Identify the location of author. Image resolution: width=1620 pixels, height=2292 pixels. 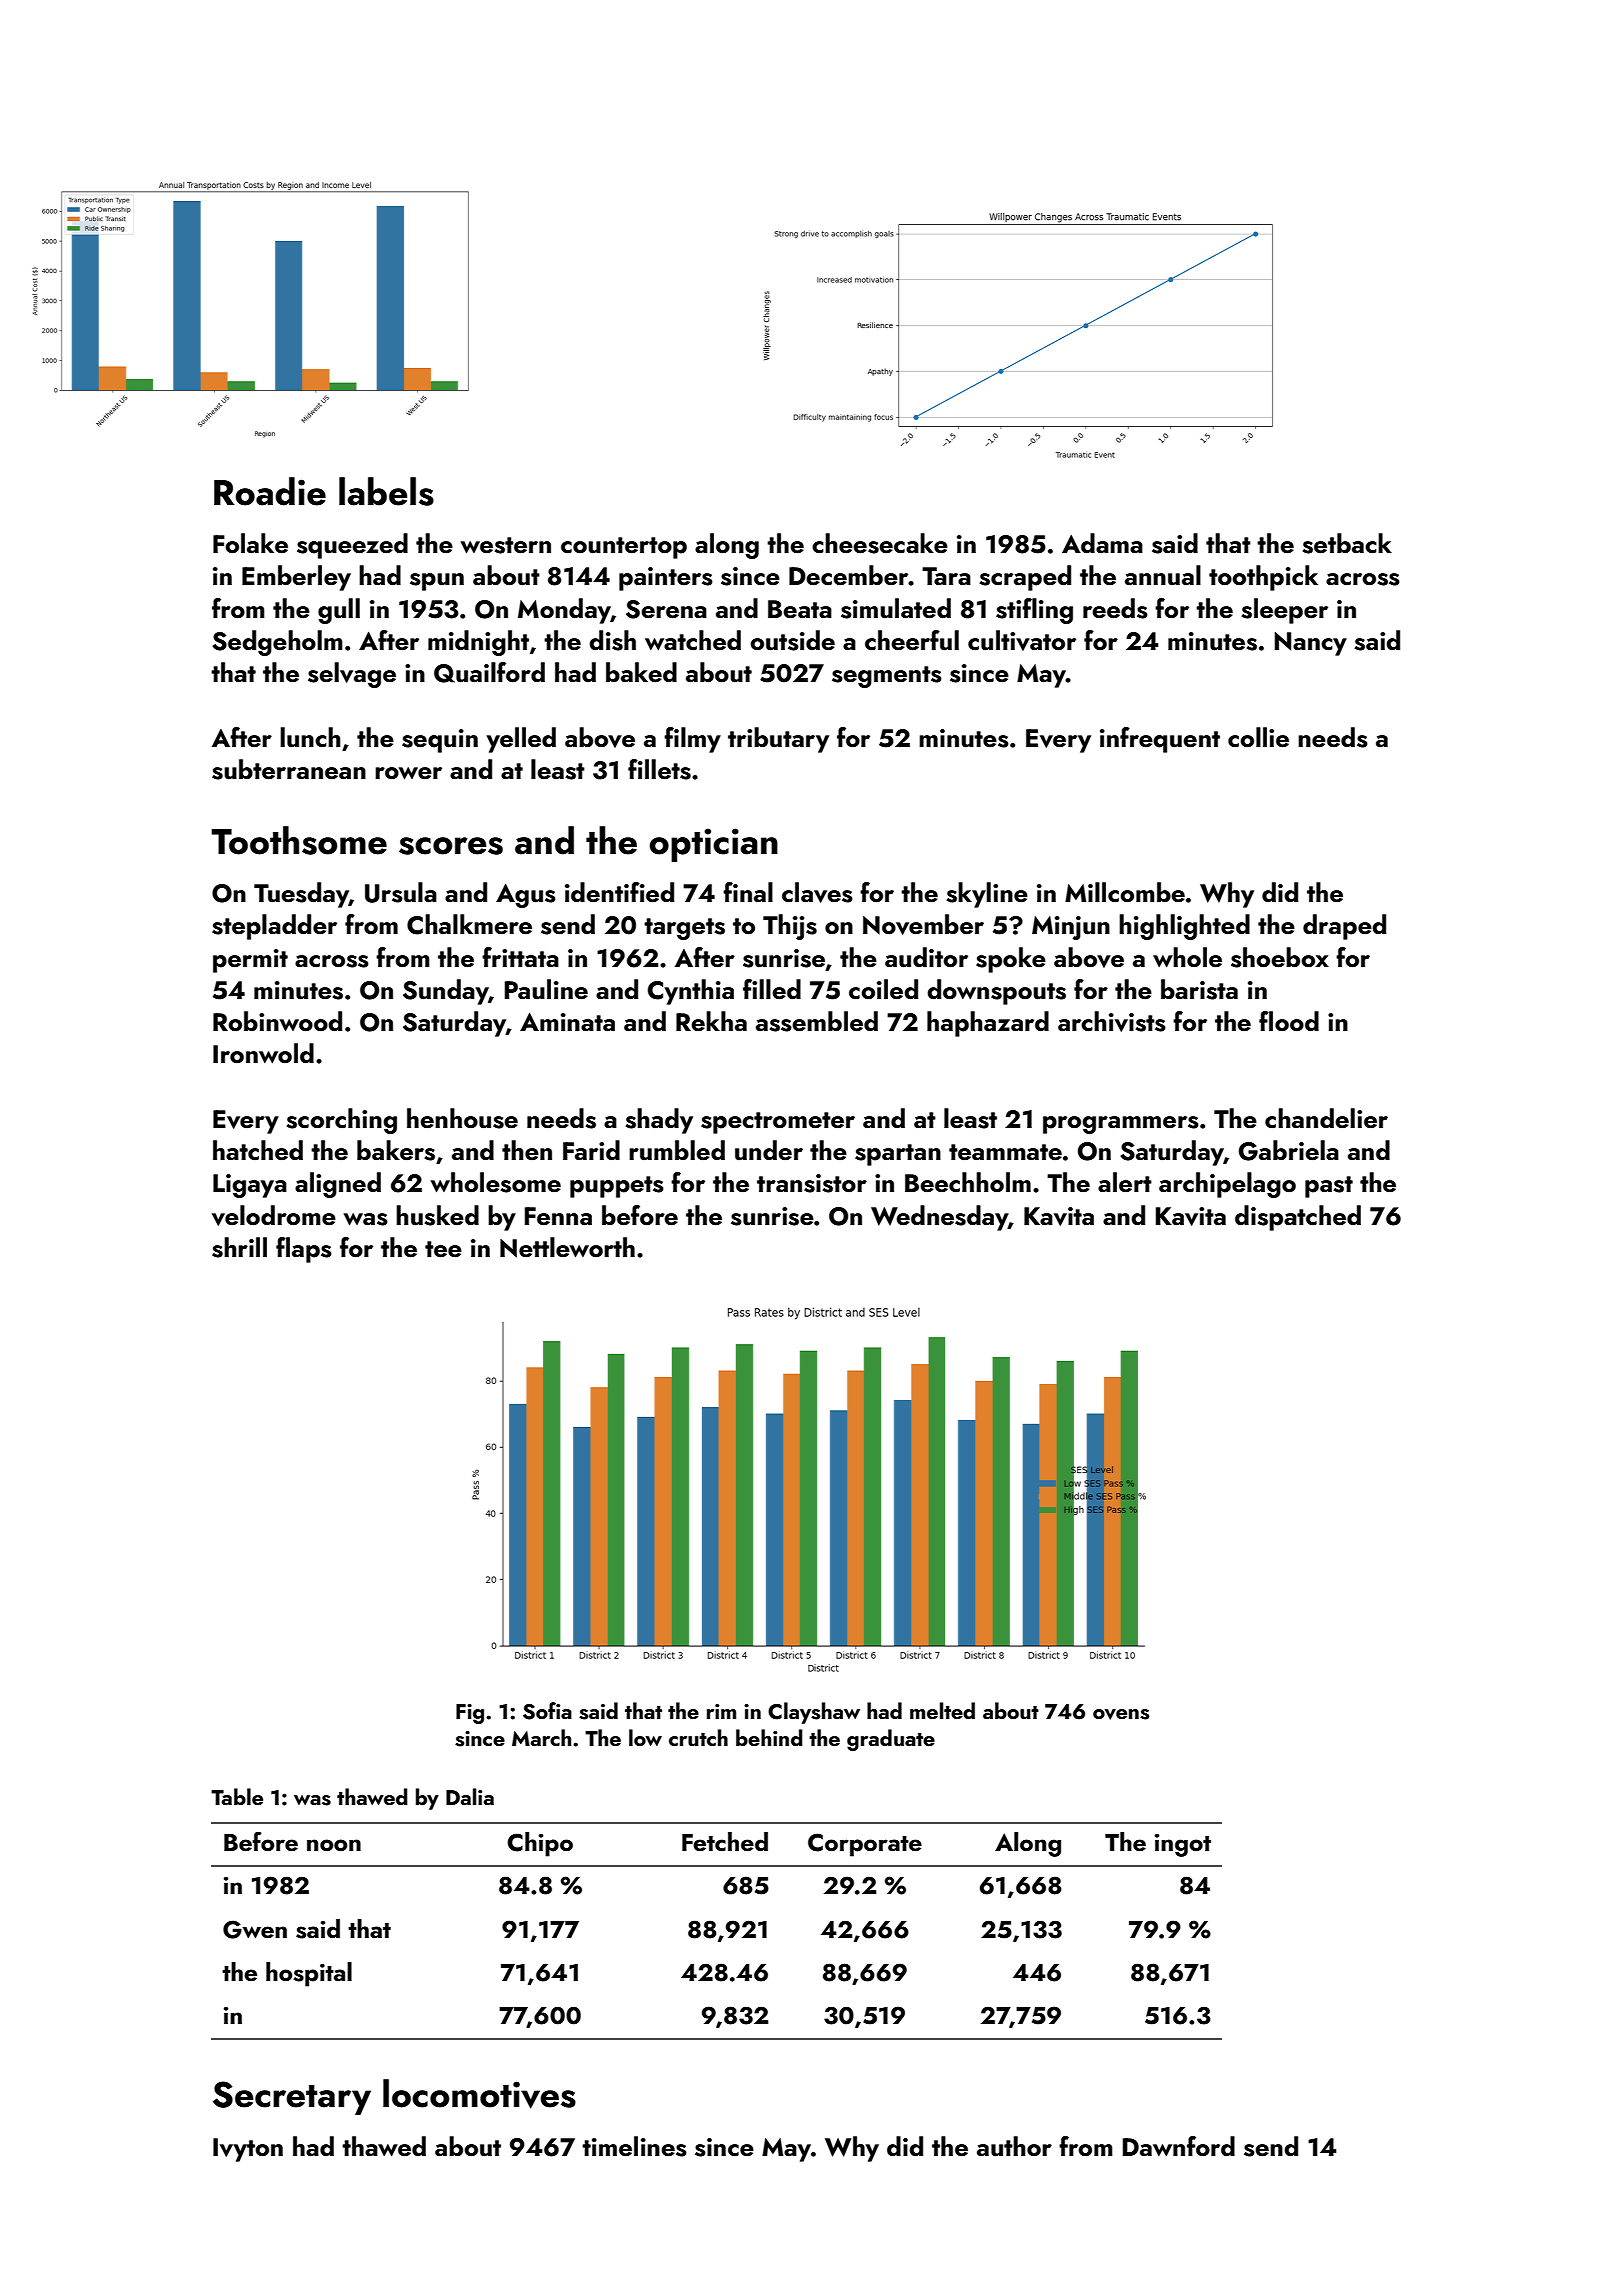
(1014, 2146).
